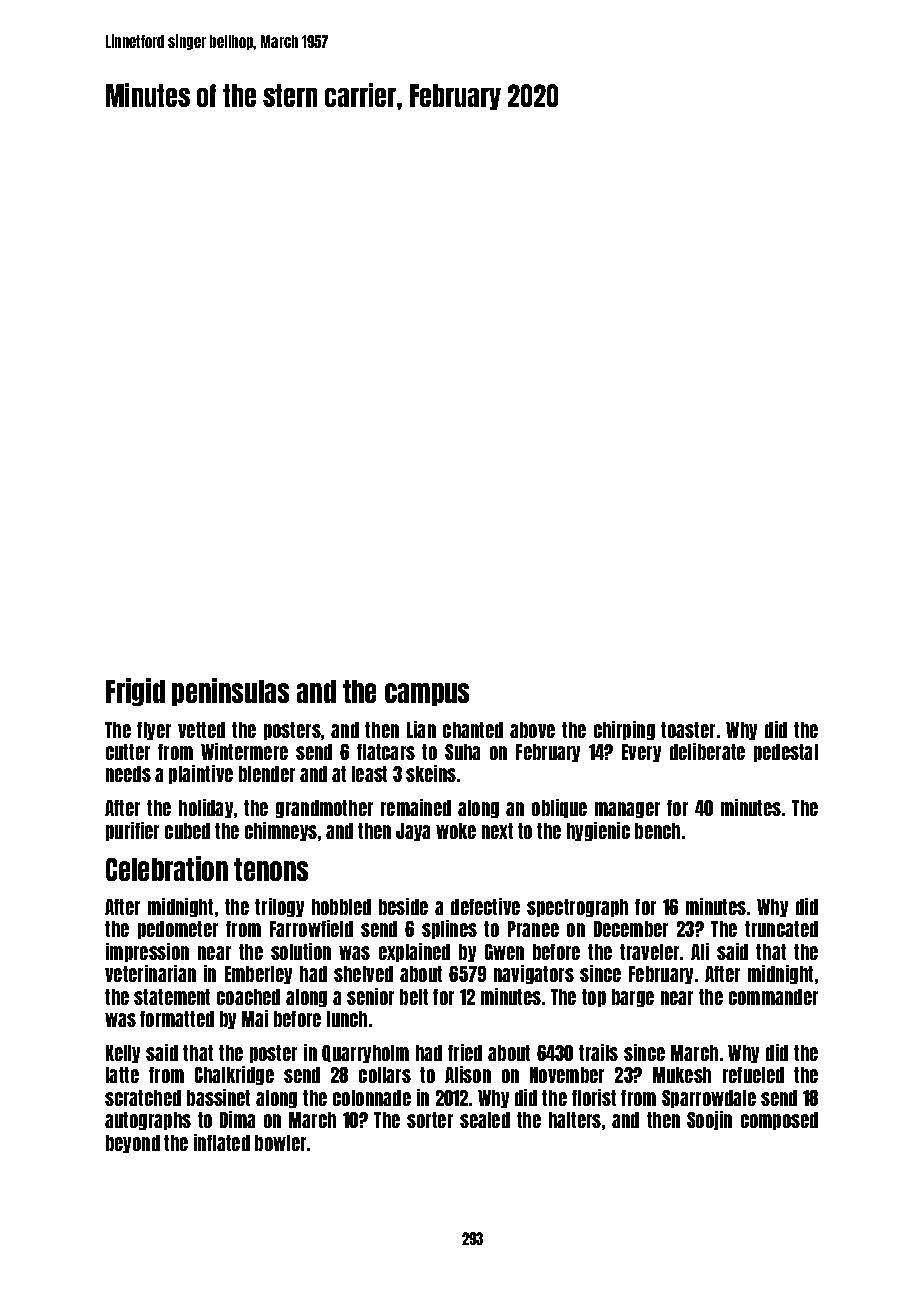 The image size is (924, 1311). I want to click on peninsulas, so click(230, 692).
